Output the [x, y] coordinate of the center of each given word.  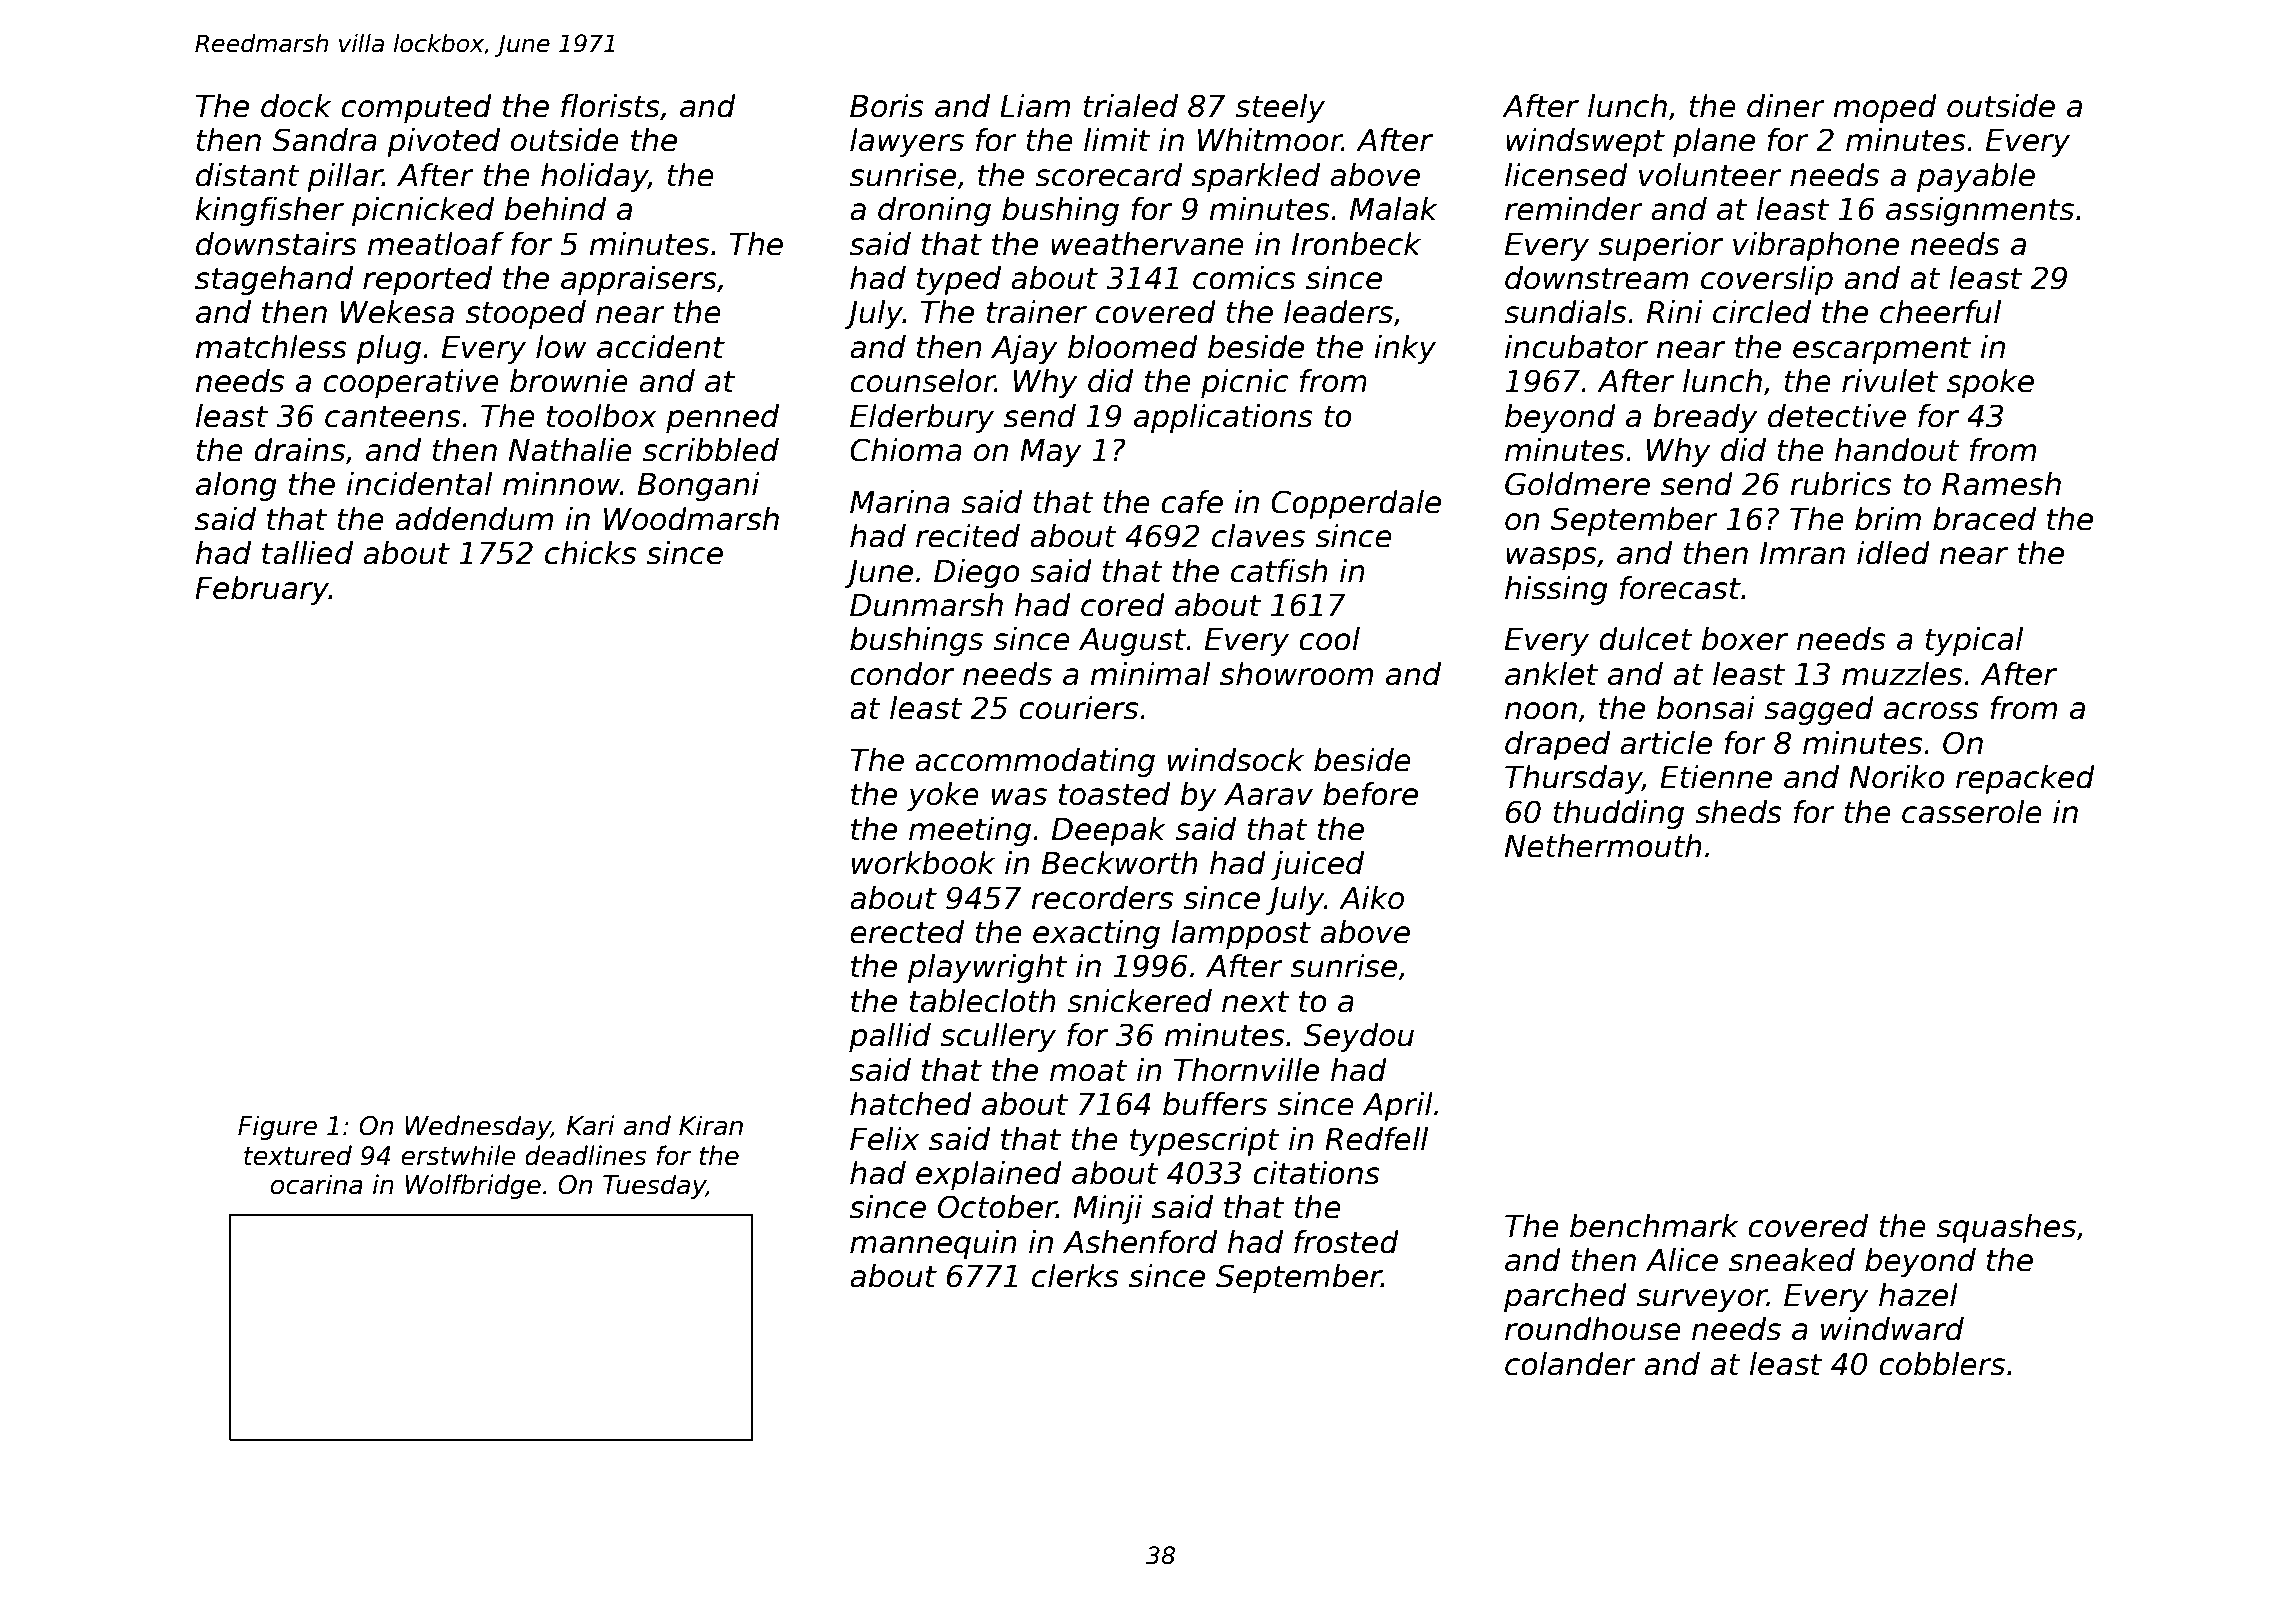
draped [1557, 745]
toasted [1114, 794]
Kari [590, 1125]
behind [555, 209]
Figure [277, 1127]
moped [1885, 108]
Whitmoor [1270, 140]
